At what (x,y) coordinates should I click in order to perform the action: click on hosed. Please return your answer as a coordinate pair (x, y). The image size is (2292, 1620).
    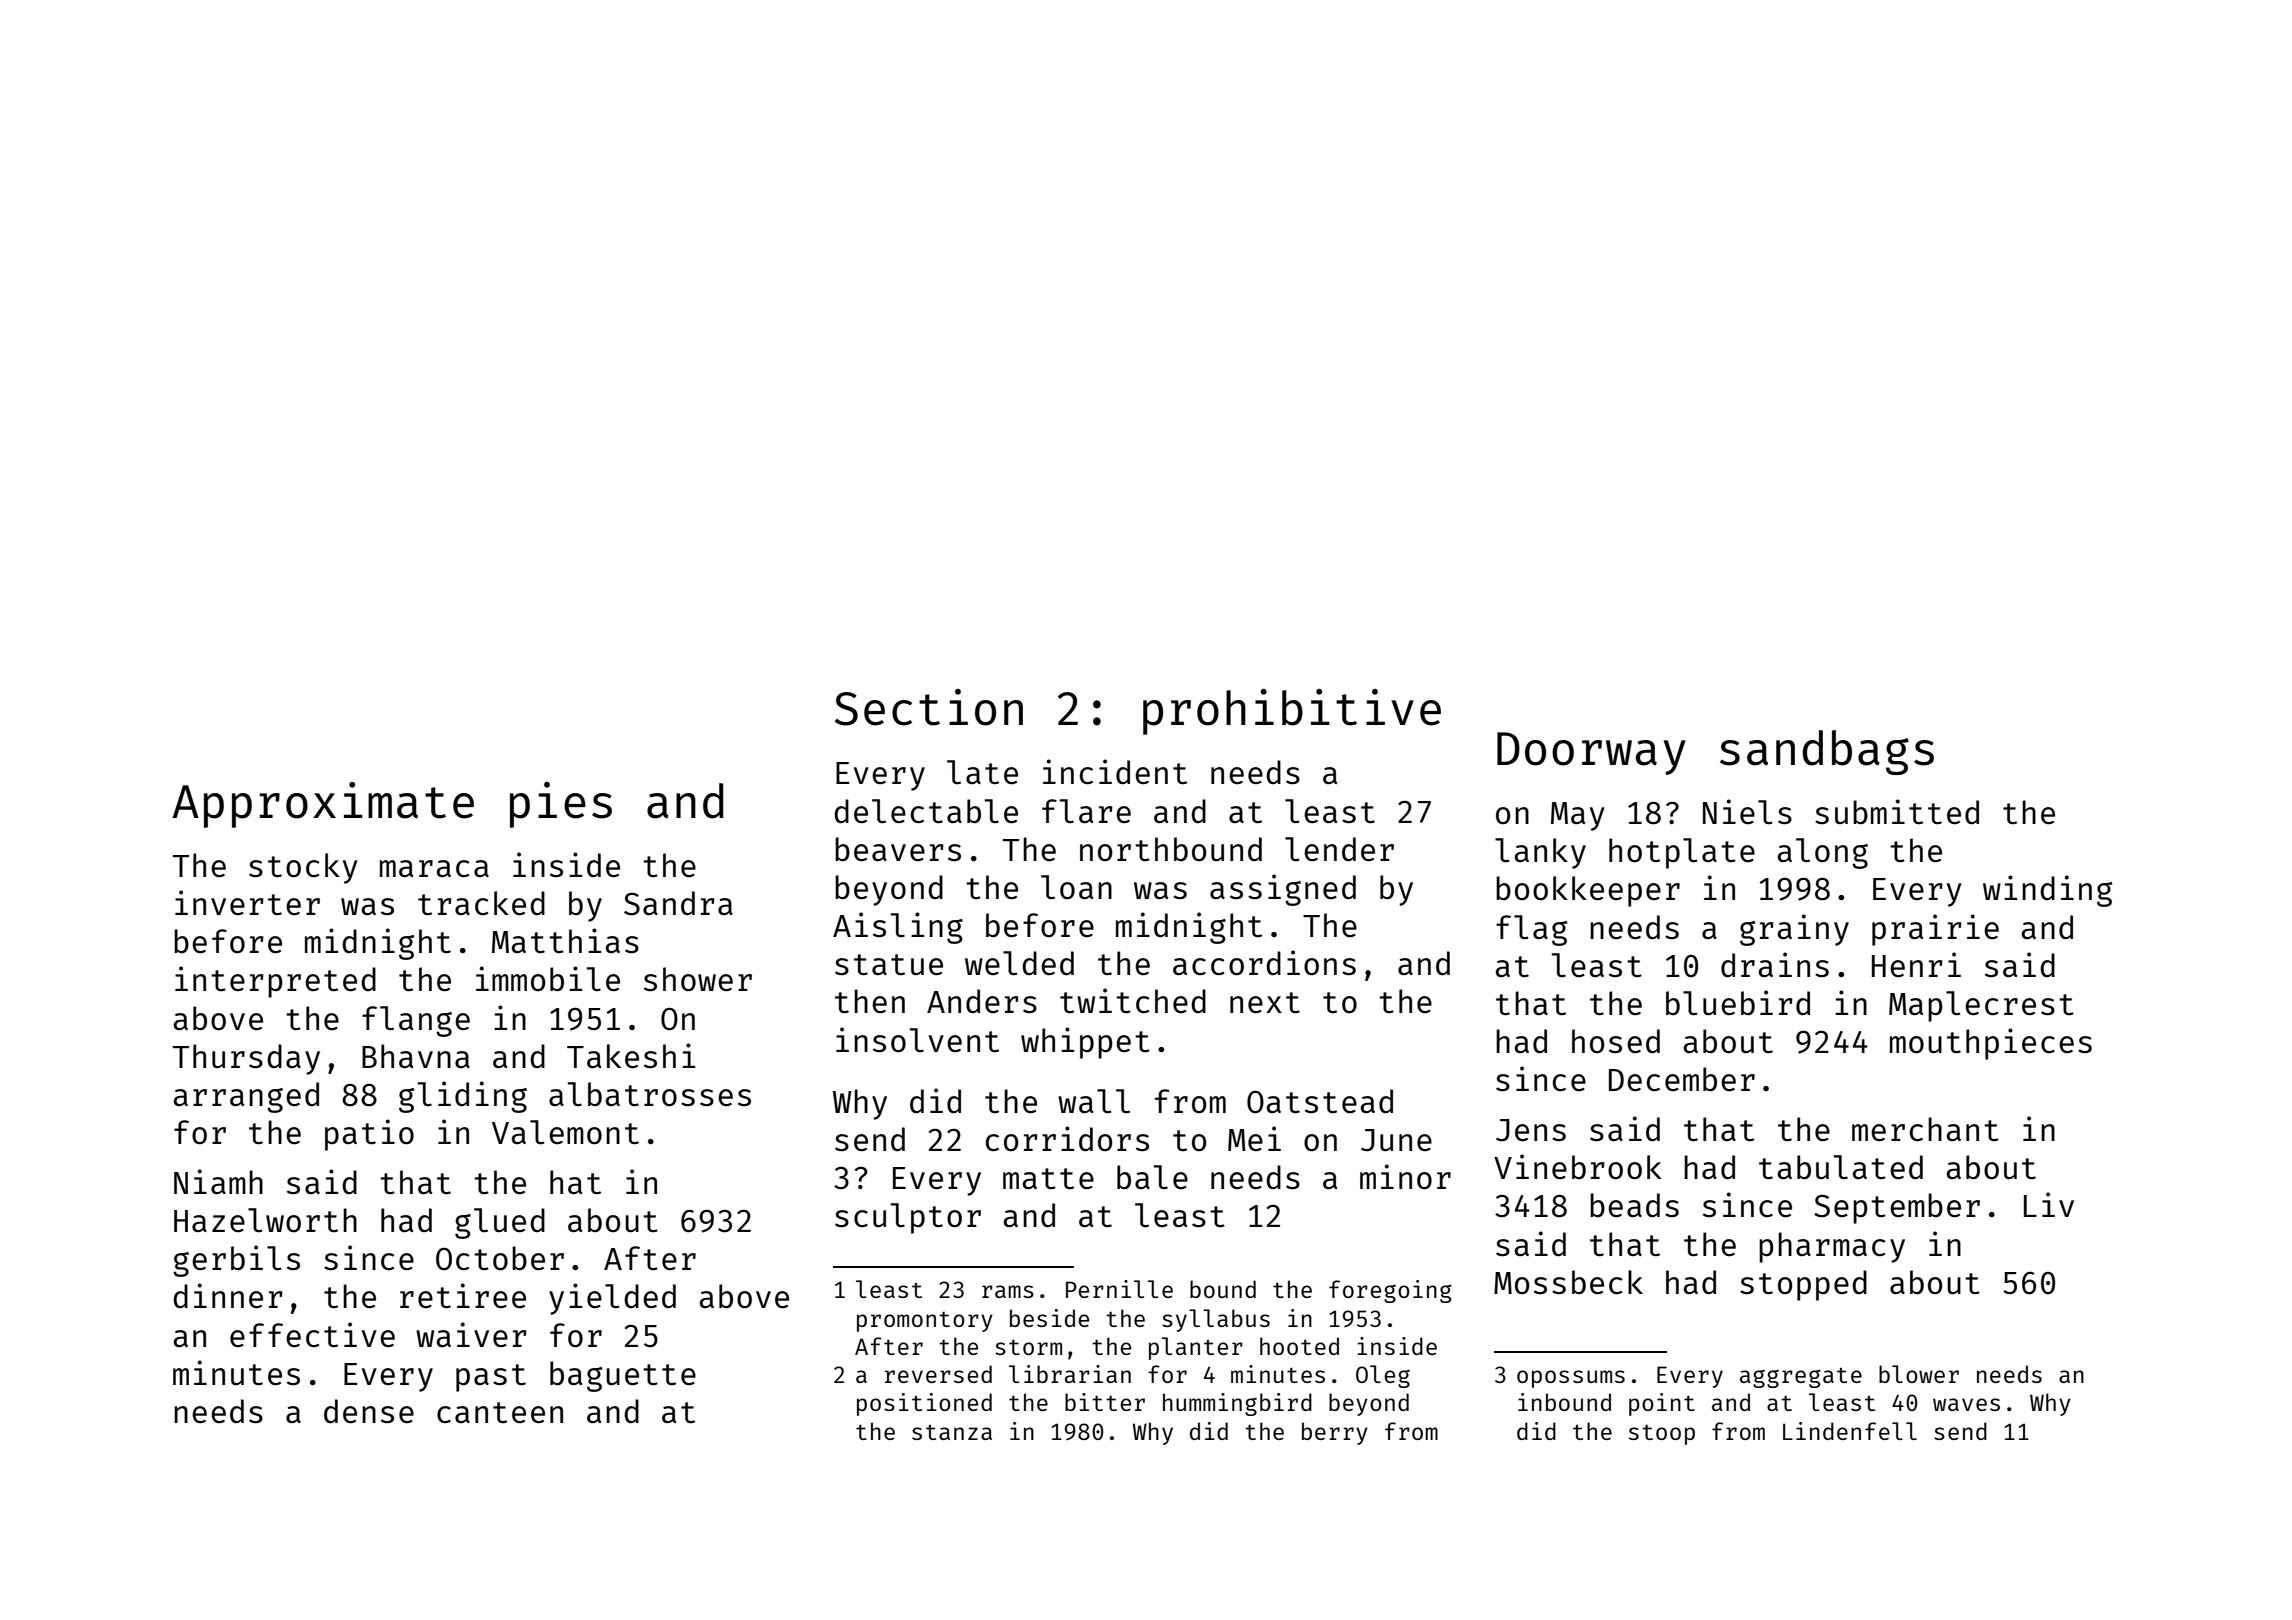
    Looking at the image, I should click on (1616, 1041).
